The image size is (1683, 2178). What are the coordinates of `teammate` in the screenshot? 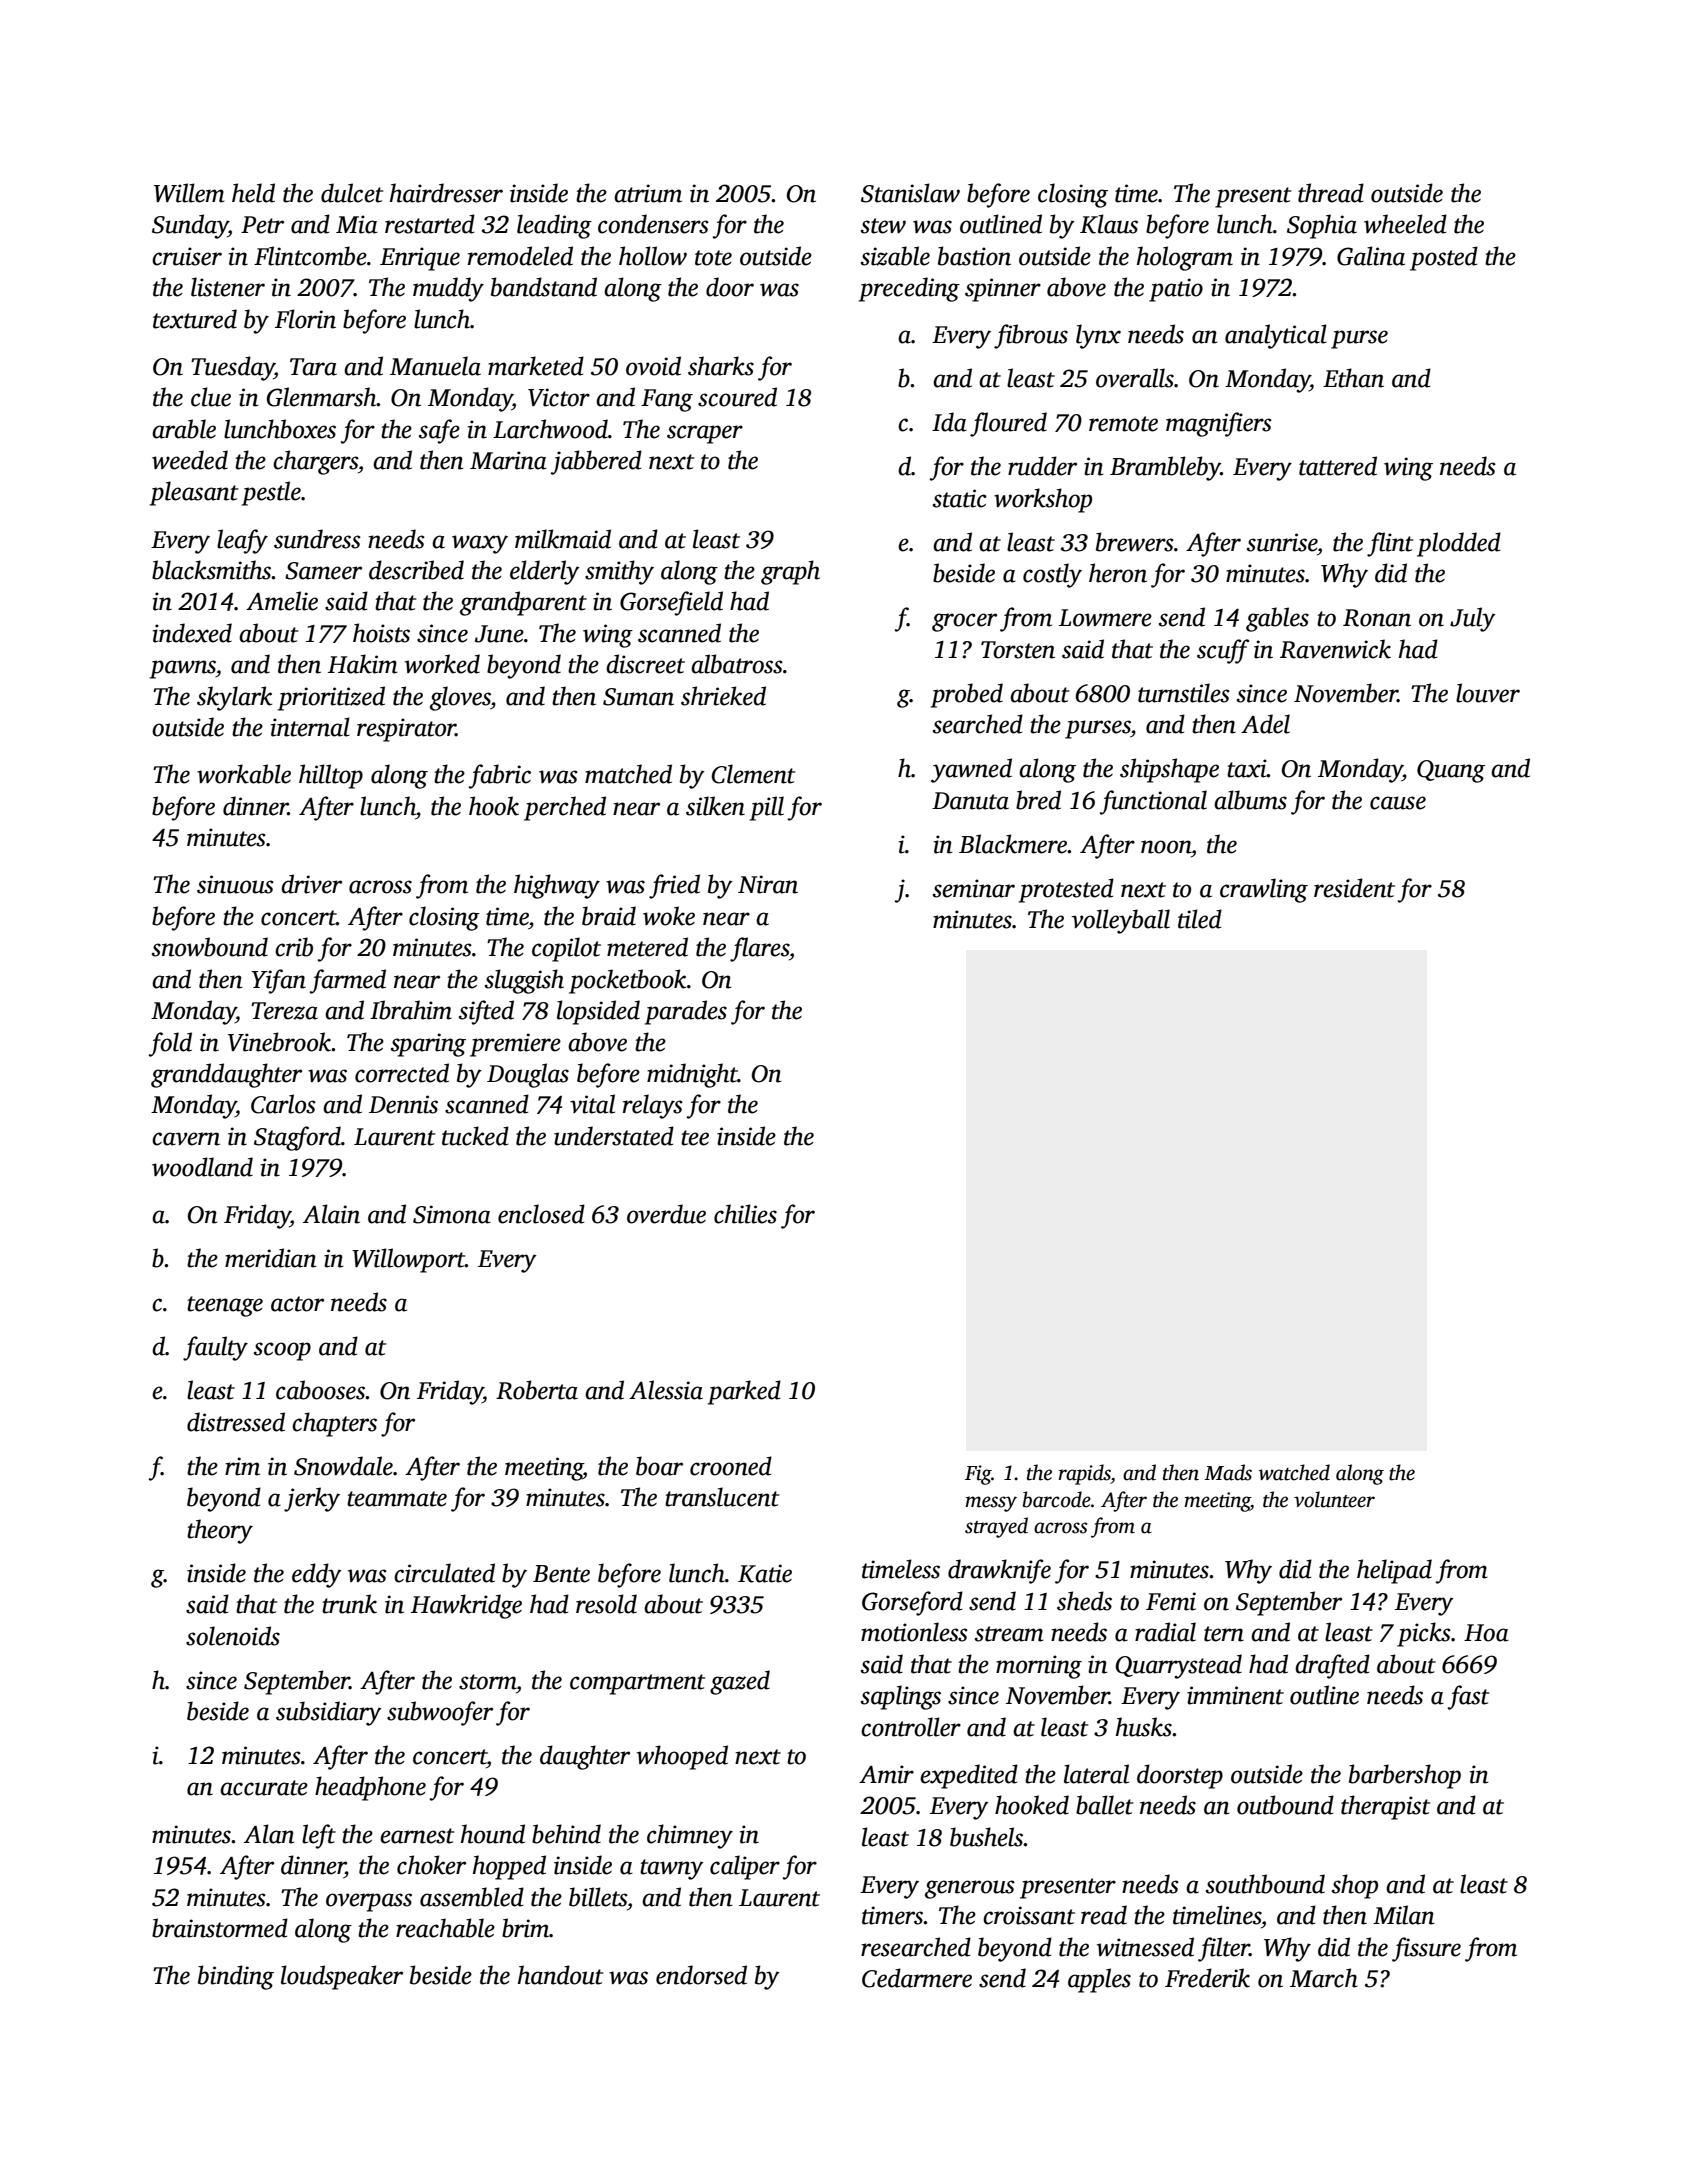 It's located at (397, 1499).
